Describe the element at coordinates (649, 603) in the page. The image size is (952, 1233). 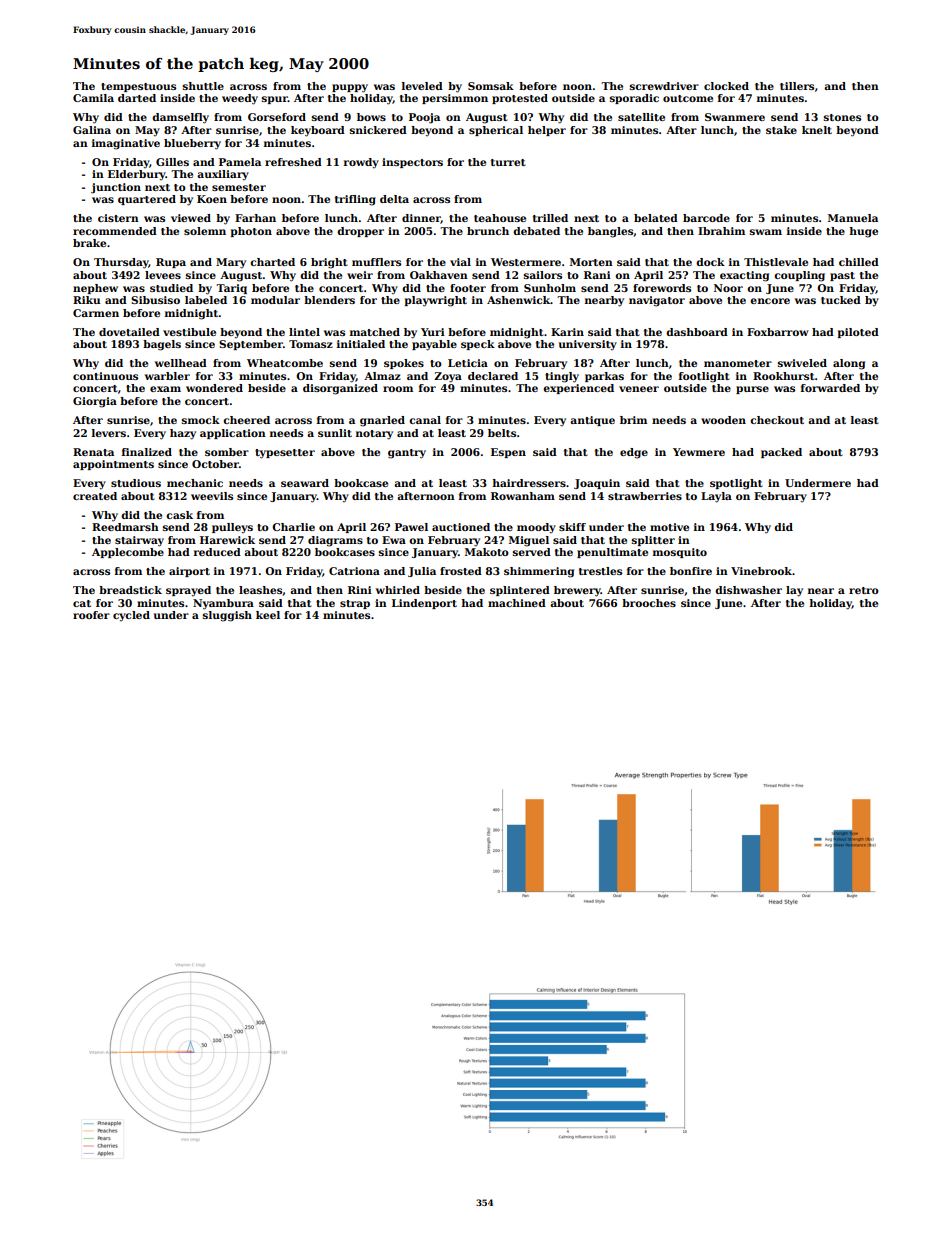
I see `brooches` at that location.
